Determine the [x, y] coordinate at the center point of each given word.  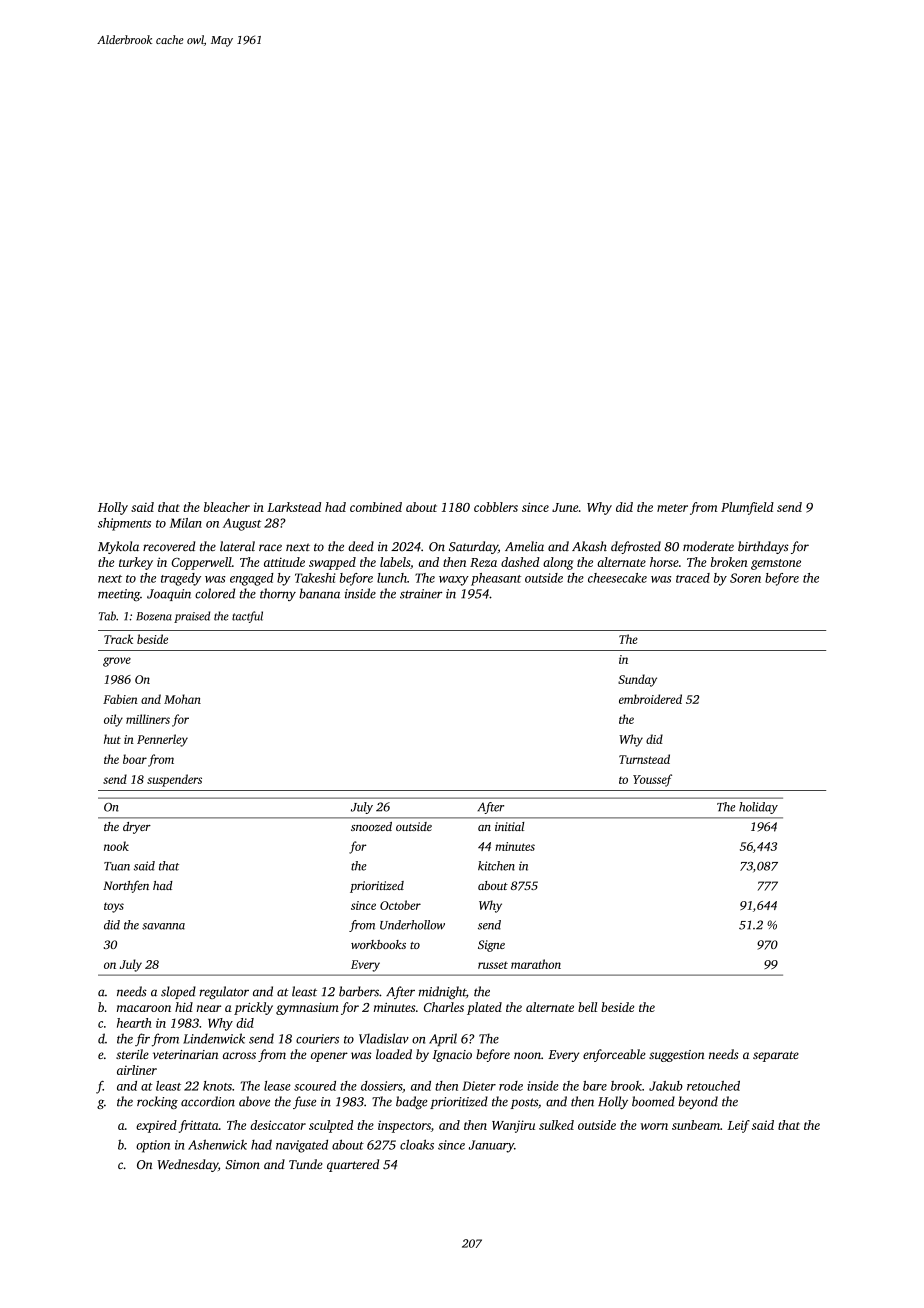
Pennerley [162, 740]
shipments [124, 524]
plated [484, 1008]
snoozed [371, 826]
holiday [758, 808]
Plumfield [747, 508]
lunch [392, 578]
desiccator [278, 1125]
